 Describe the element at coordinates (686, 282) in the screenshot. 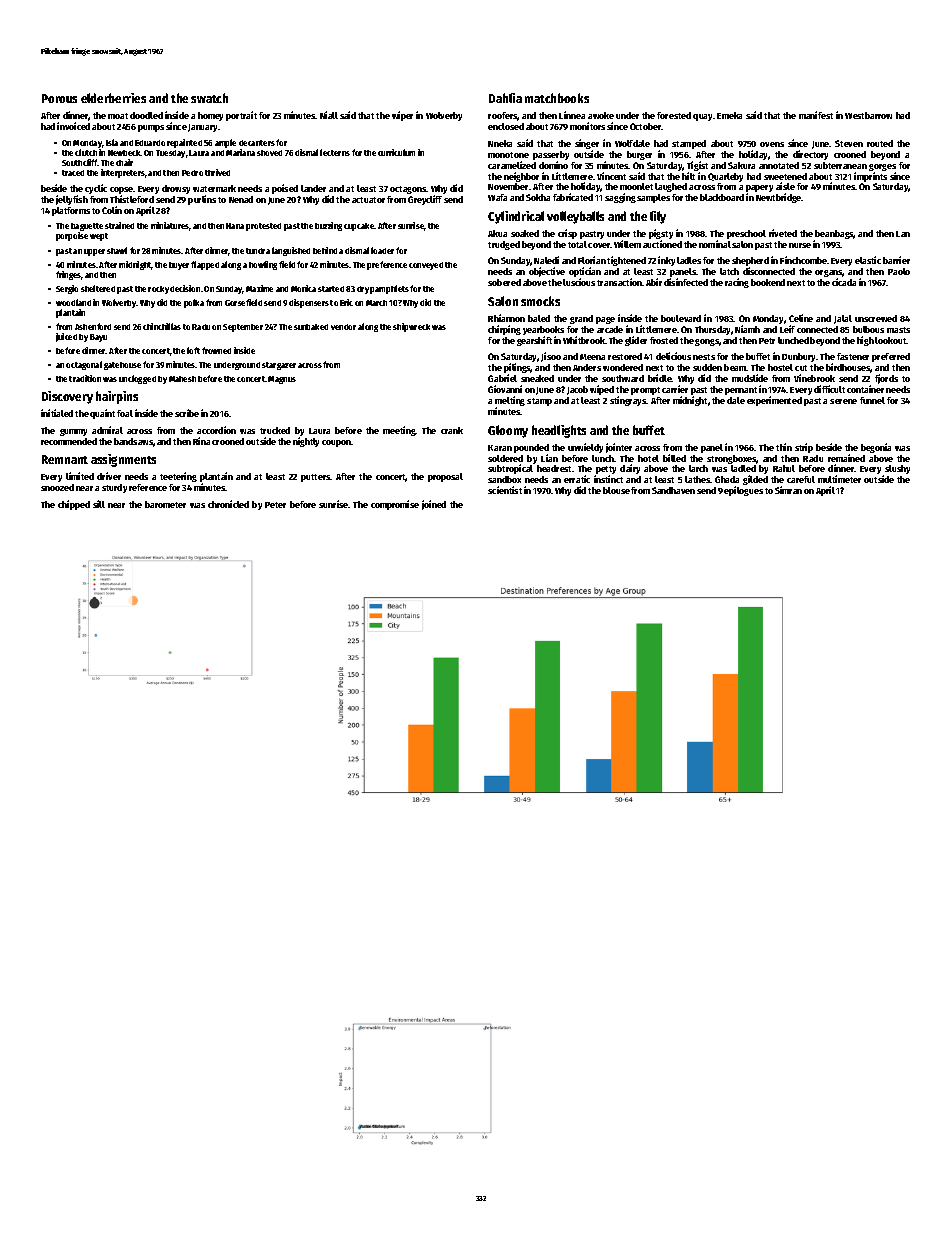

I see `disinfected` at that location.
